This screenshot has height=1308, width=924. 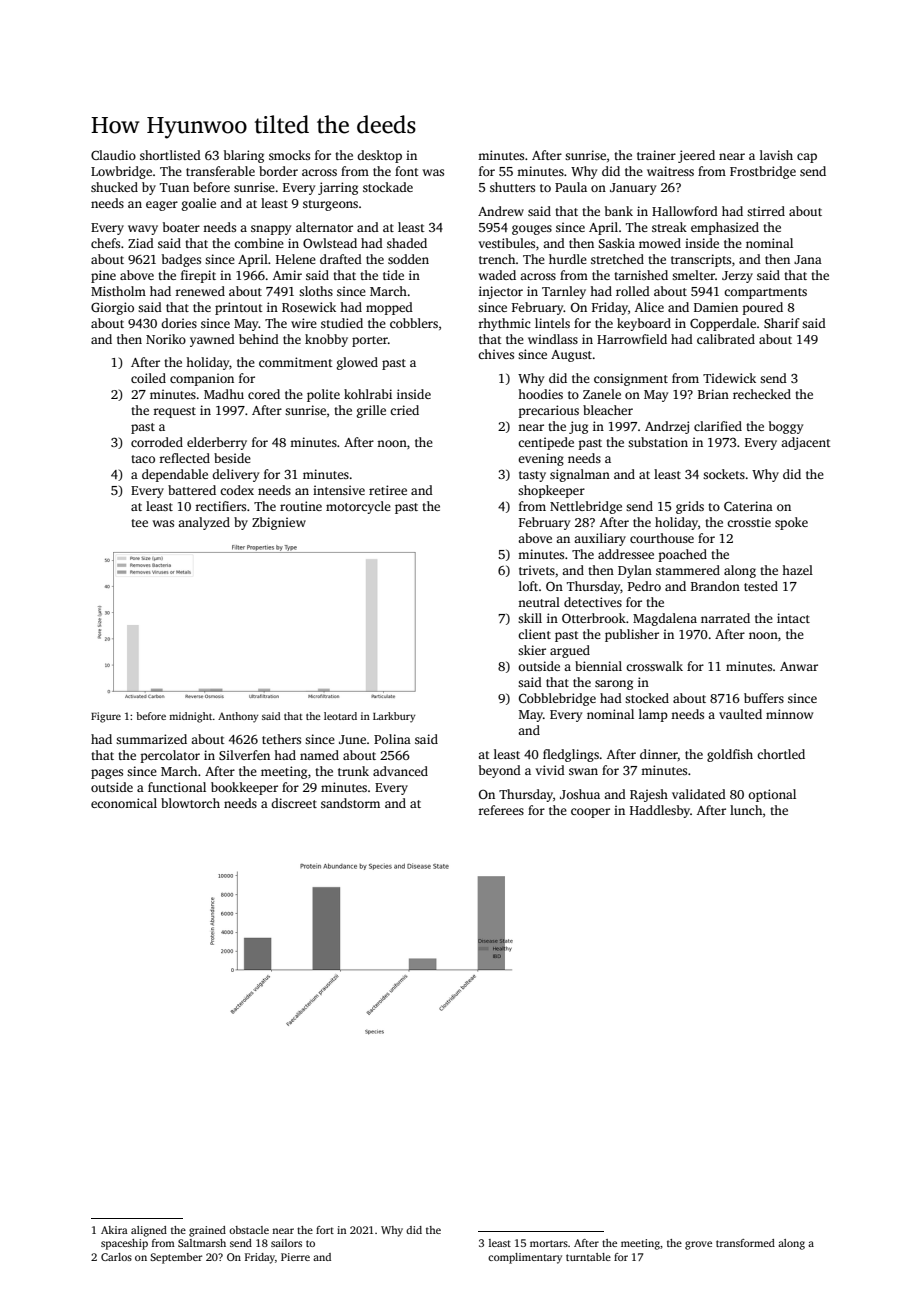 I want to click on grained, so click(x=207, y=1231).
